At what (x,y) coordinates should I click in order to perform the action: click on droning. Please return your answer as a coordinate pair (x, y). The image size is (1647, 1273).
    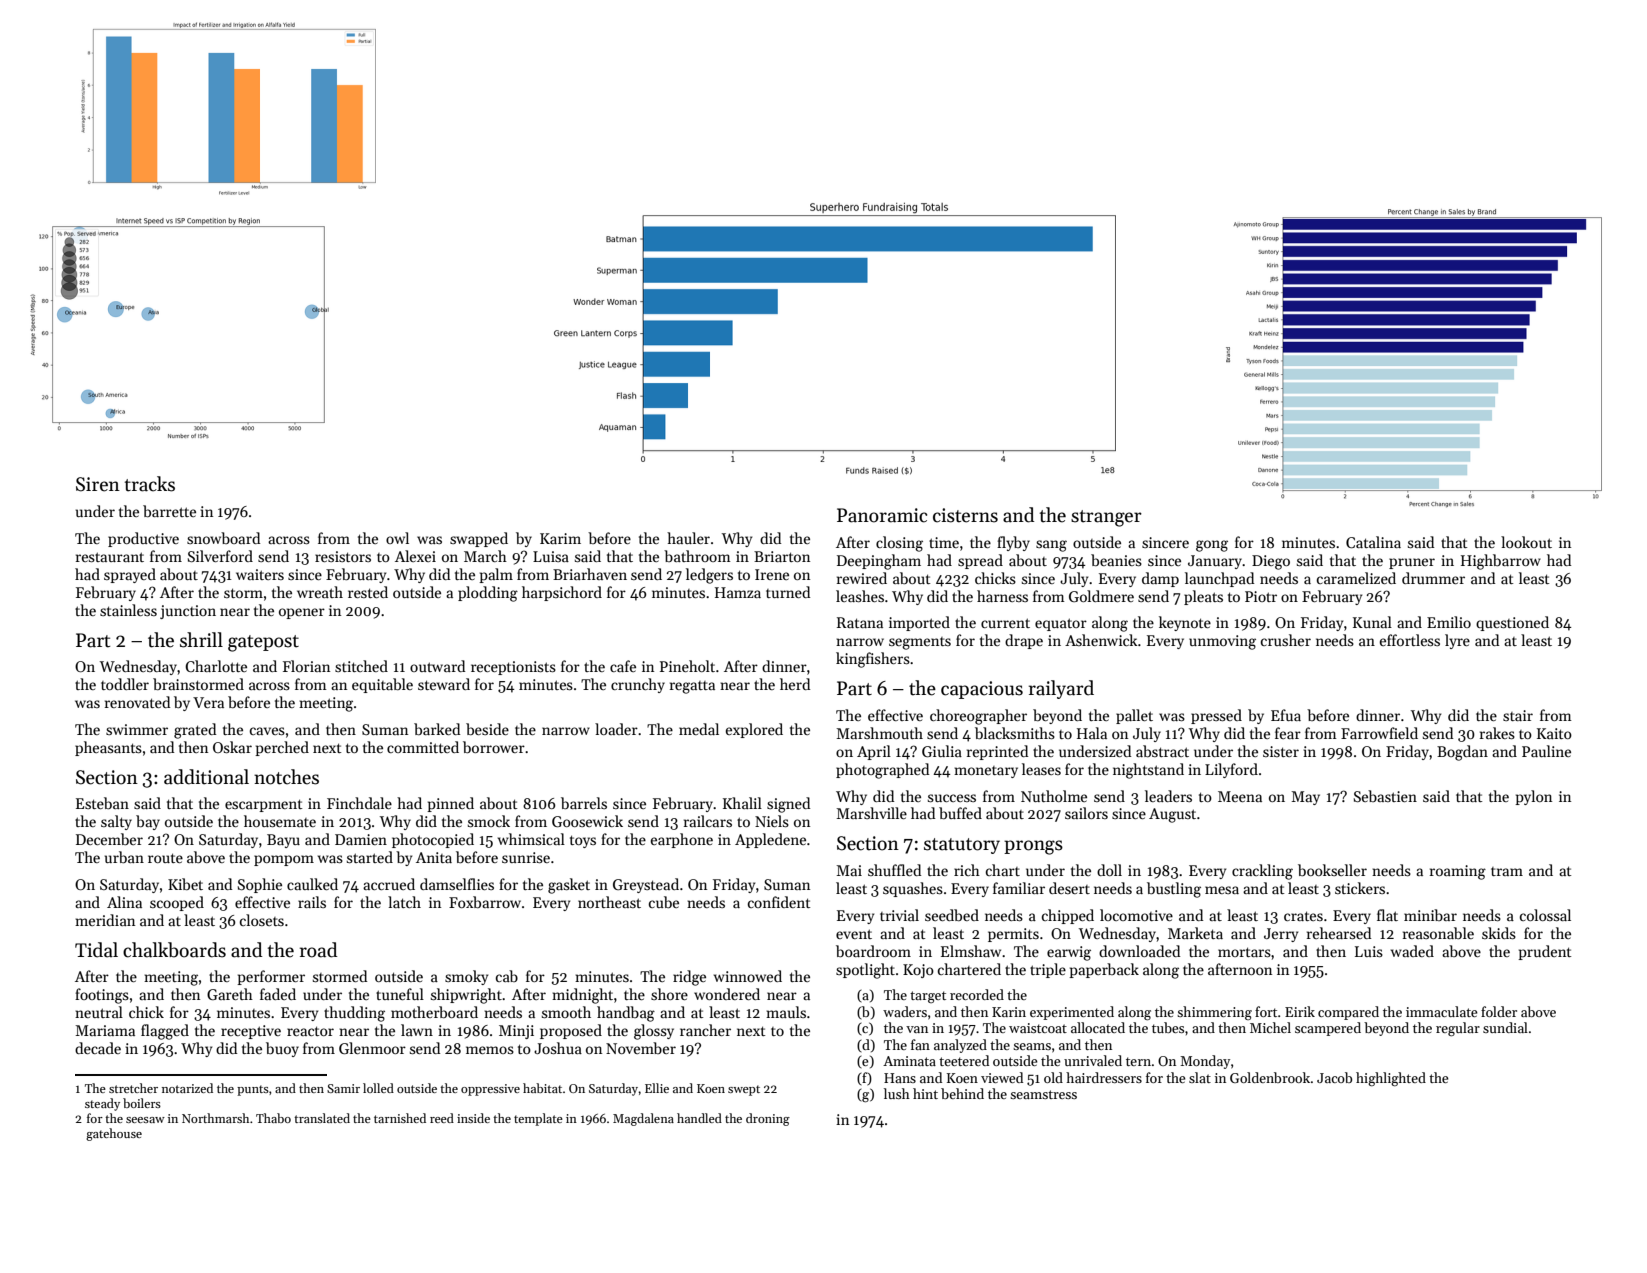
    Looking at the image, I should click on (768, 1119).
